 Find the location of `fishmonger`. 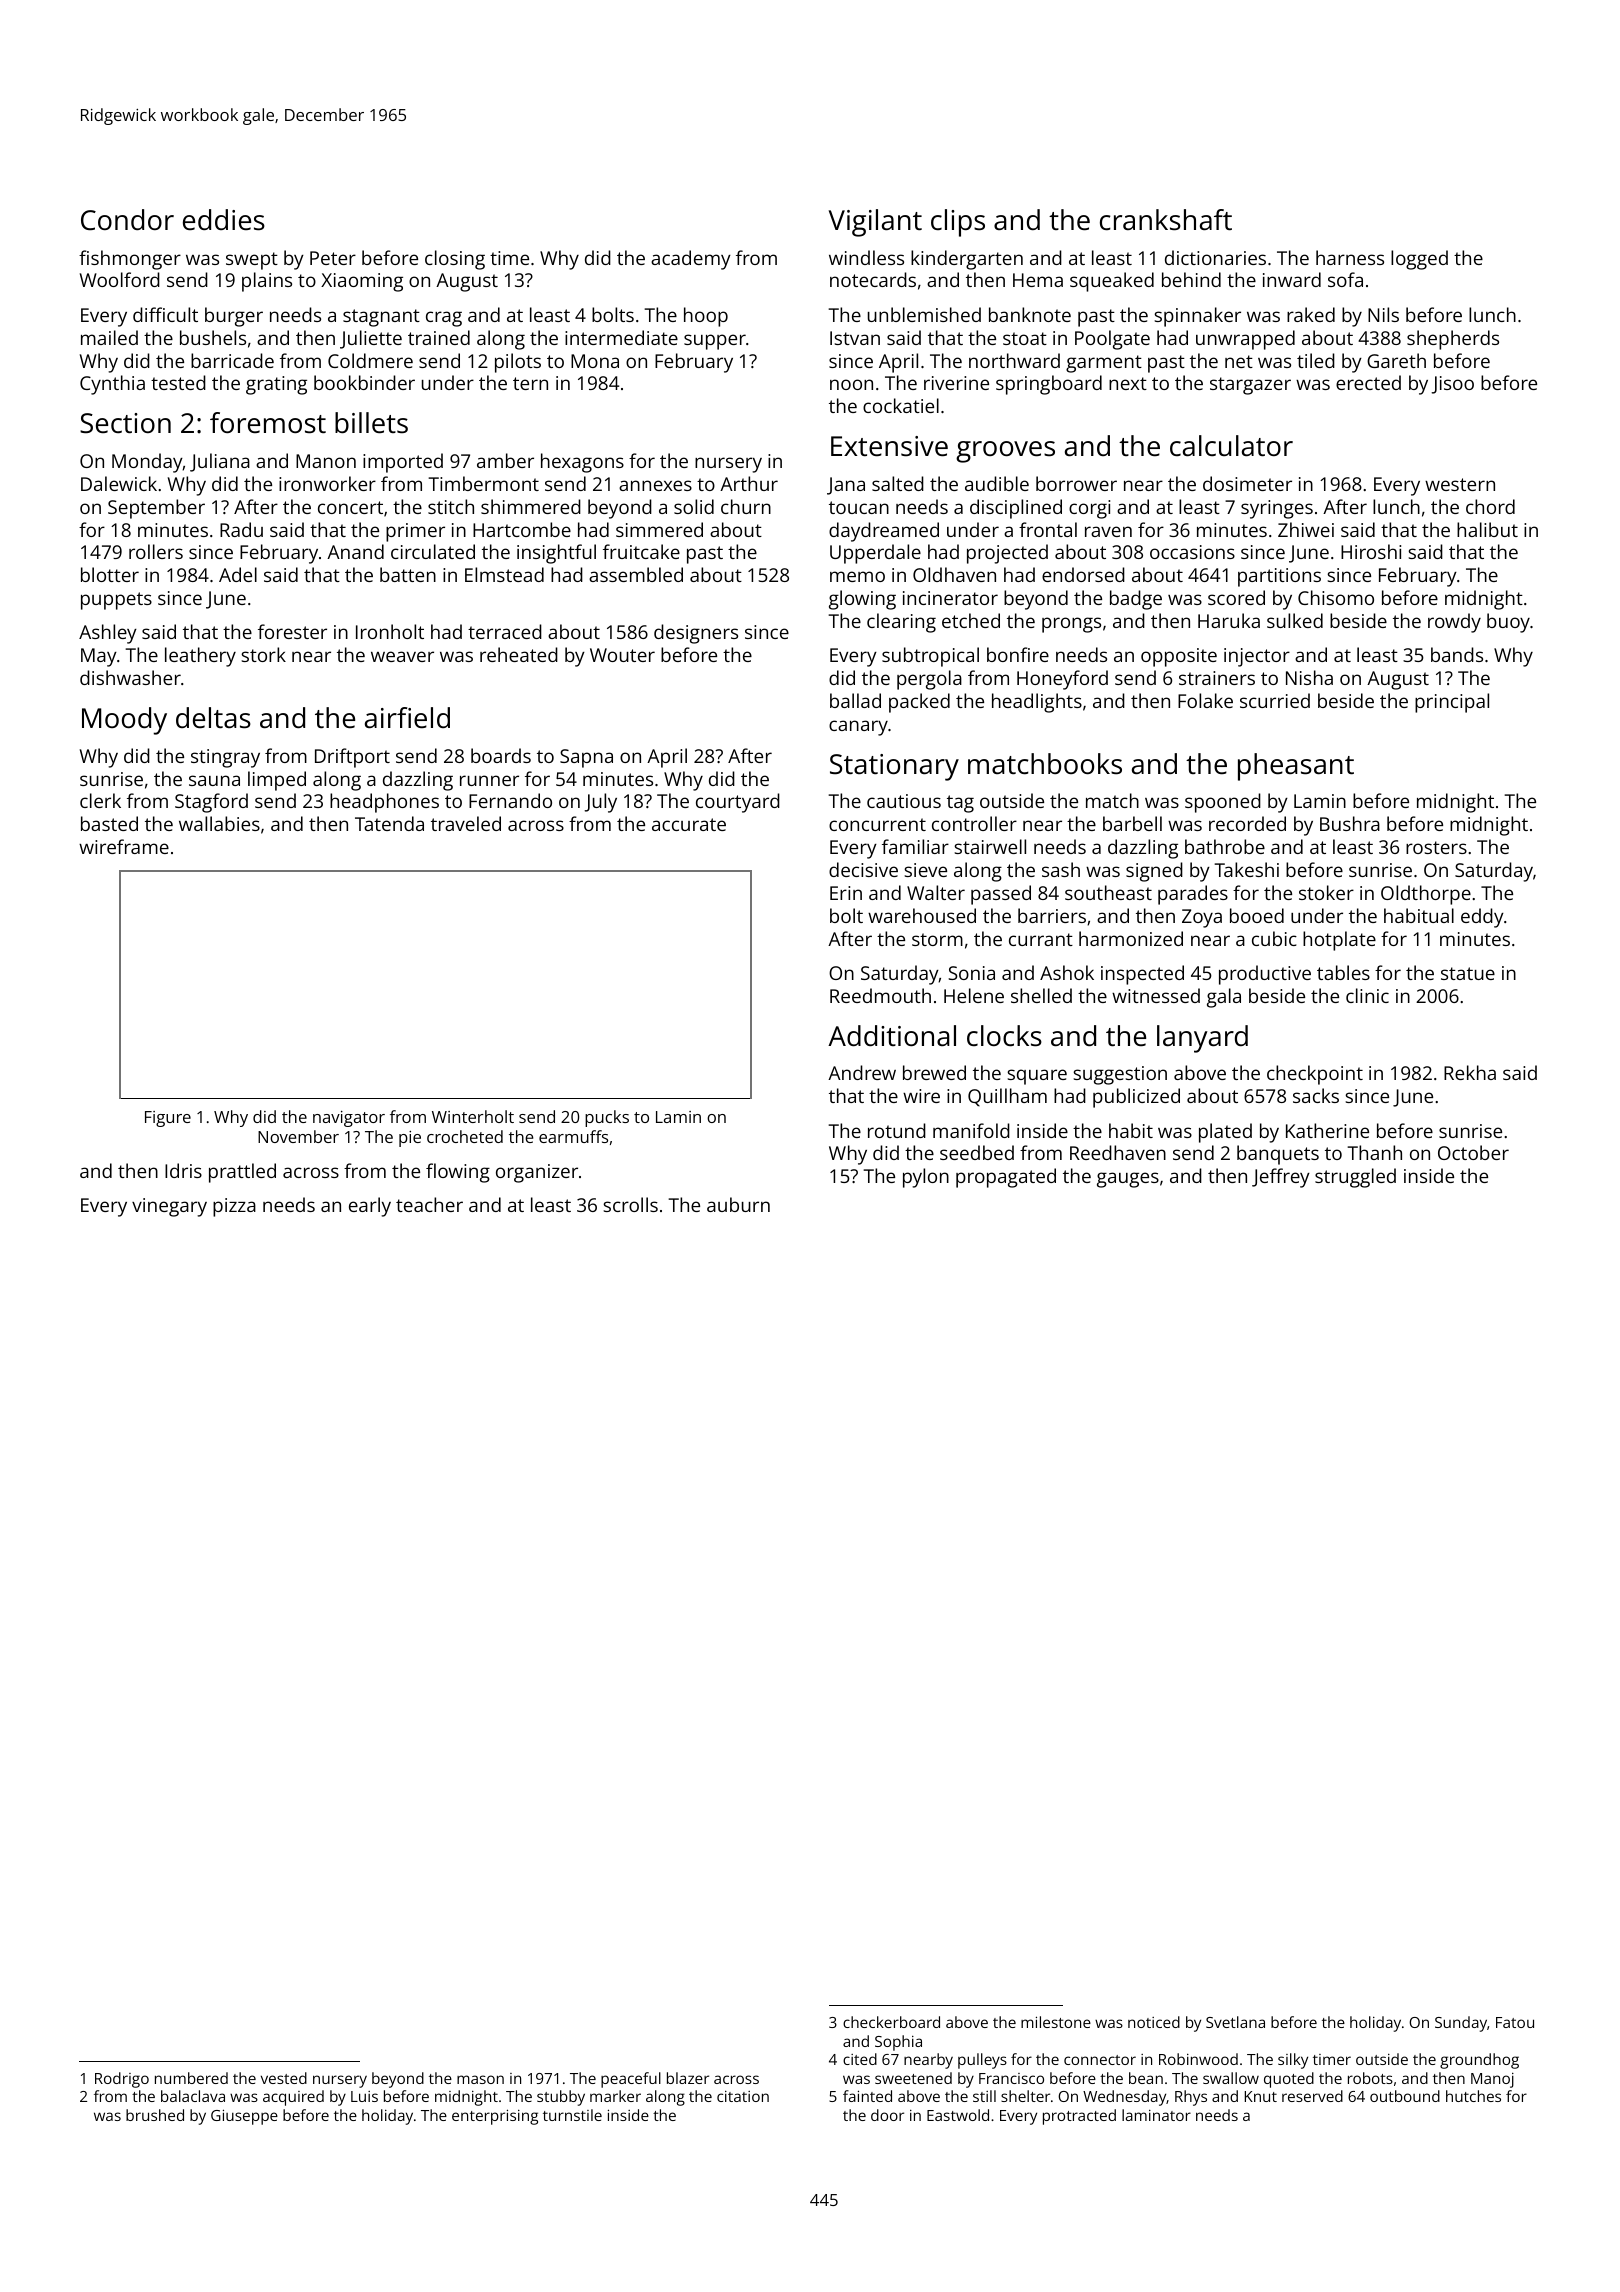

fishmonger is located at coordinates (130, 260).
